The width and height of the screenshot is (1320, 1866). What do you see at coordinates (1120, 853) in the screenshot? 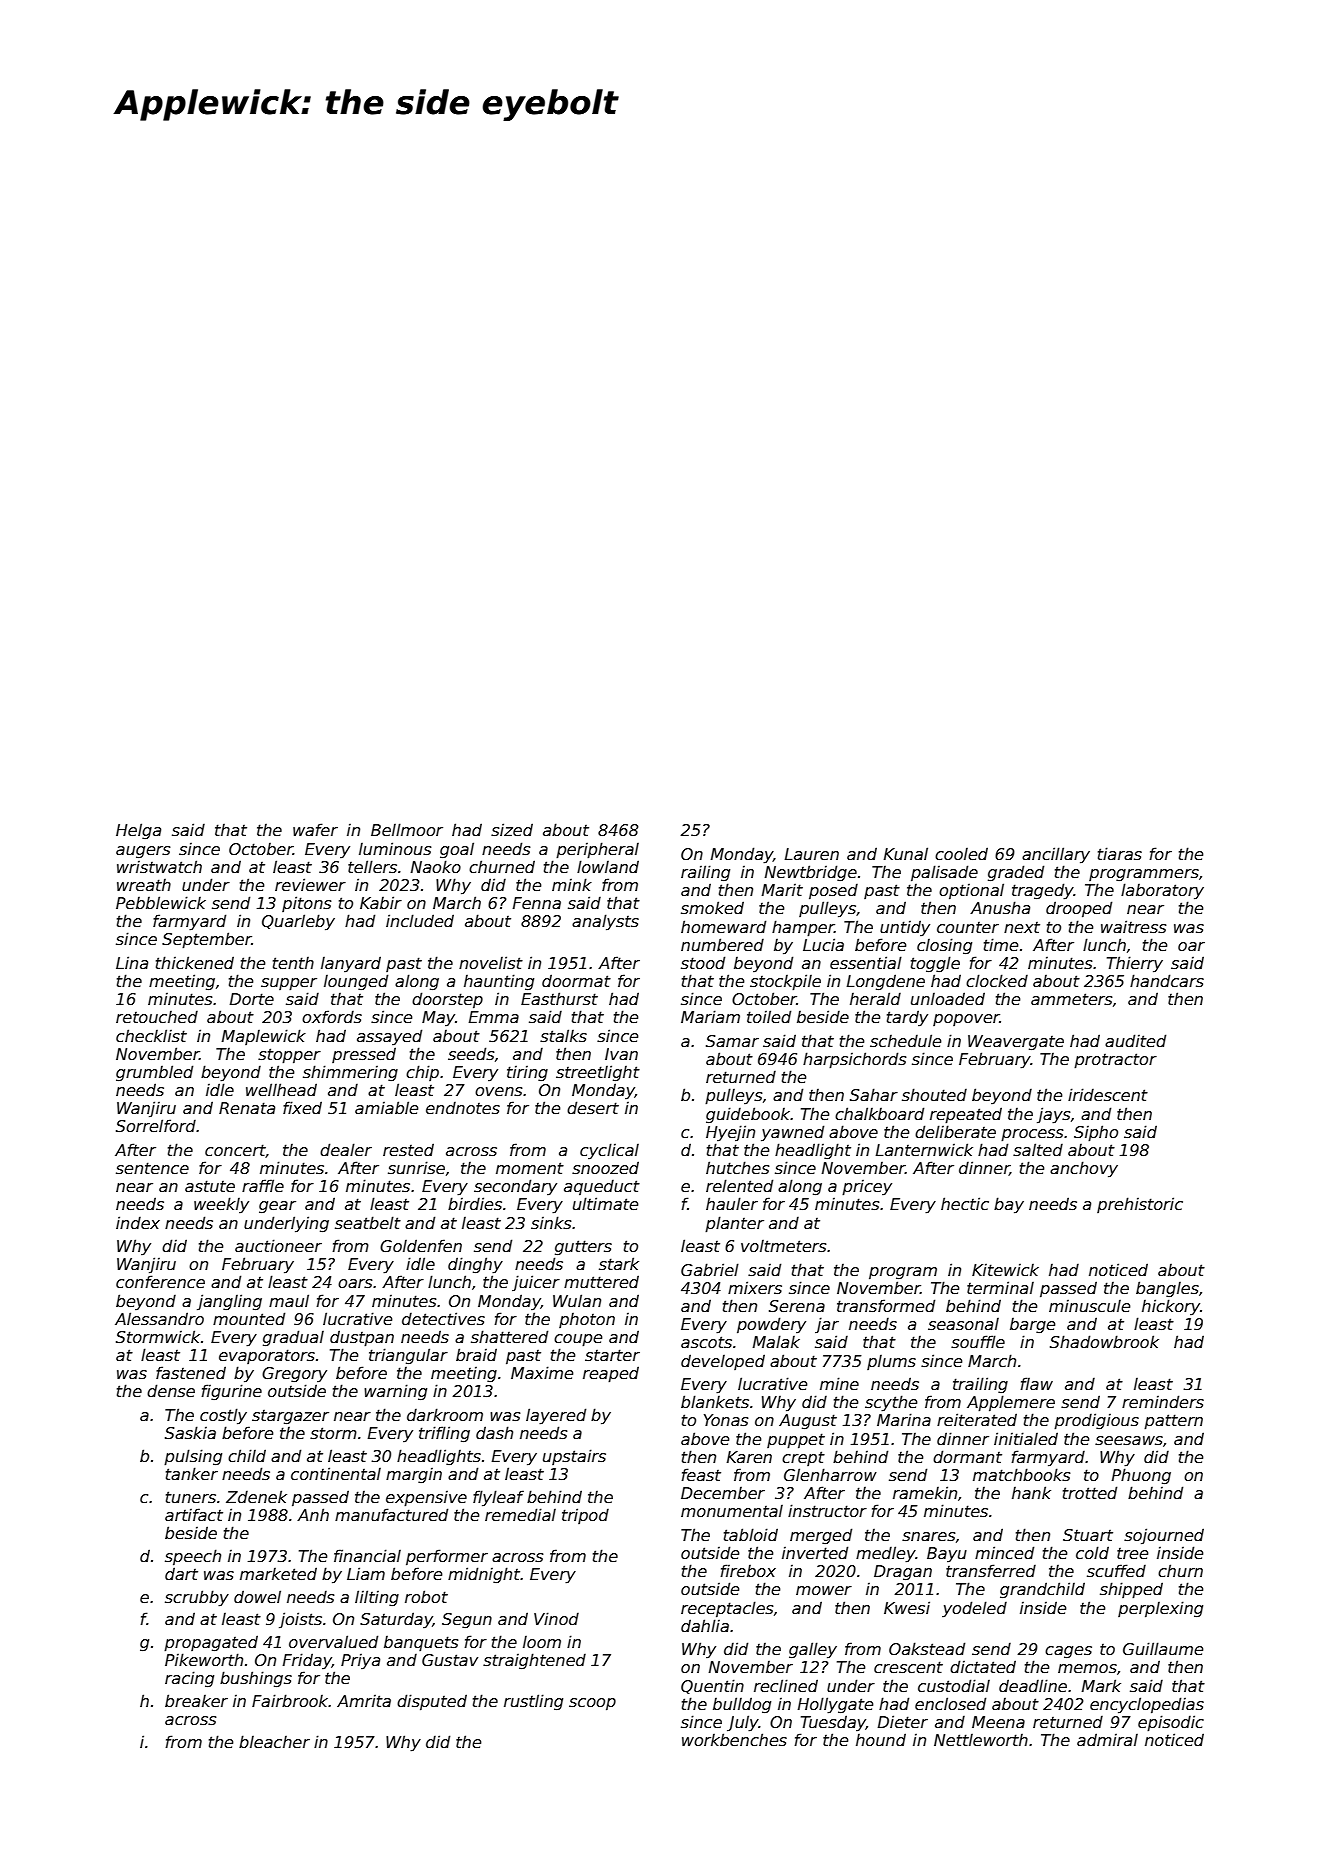
I see `tiaras` at bounding box center [1120, 853].
